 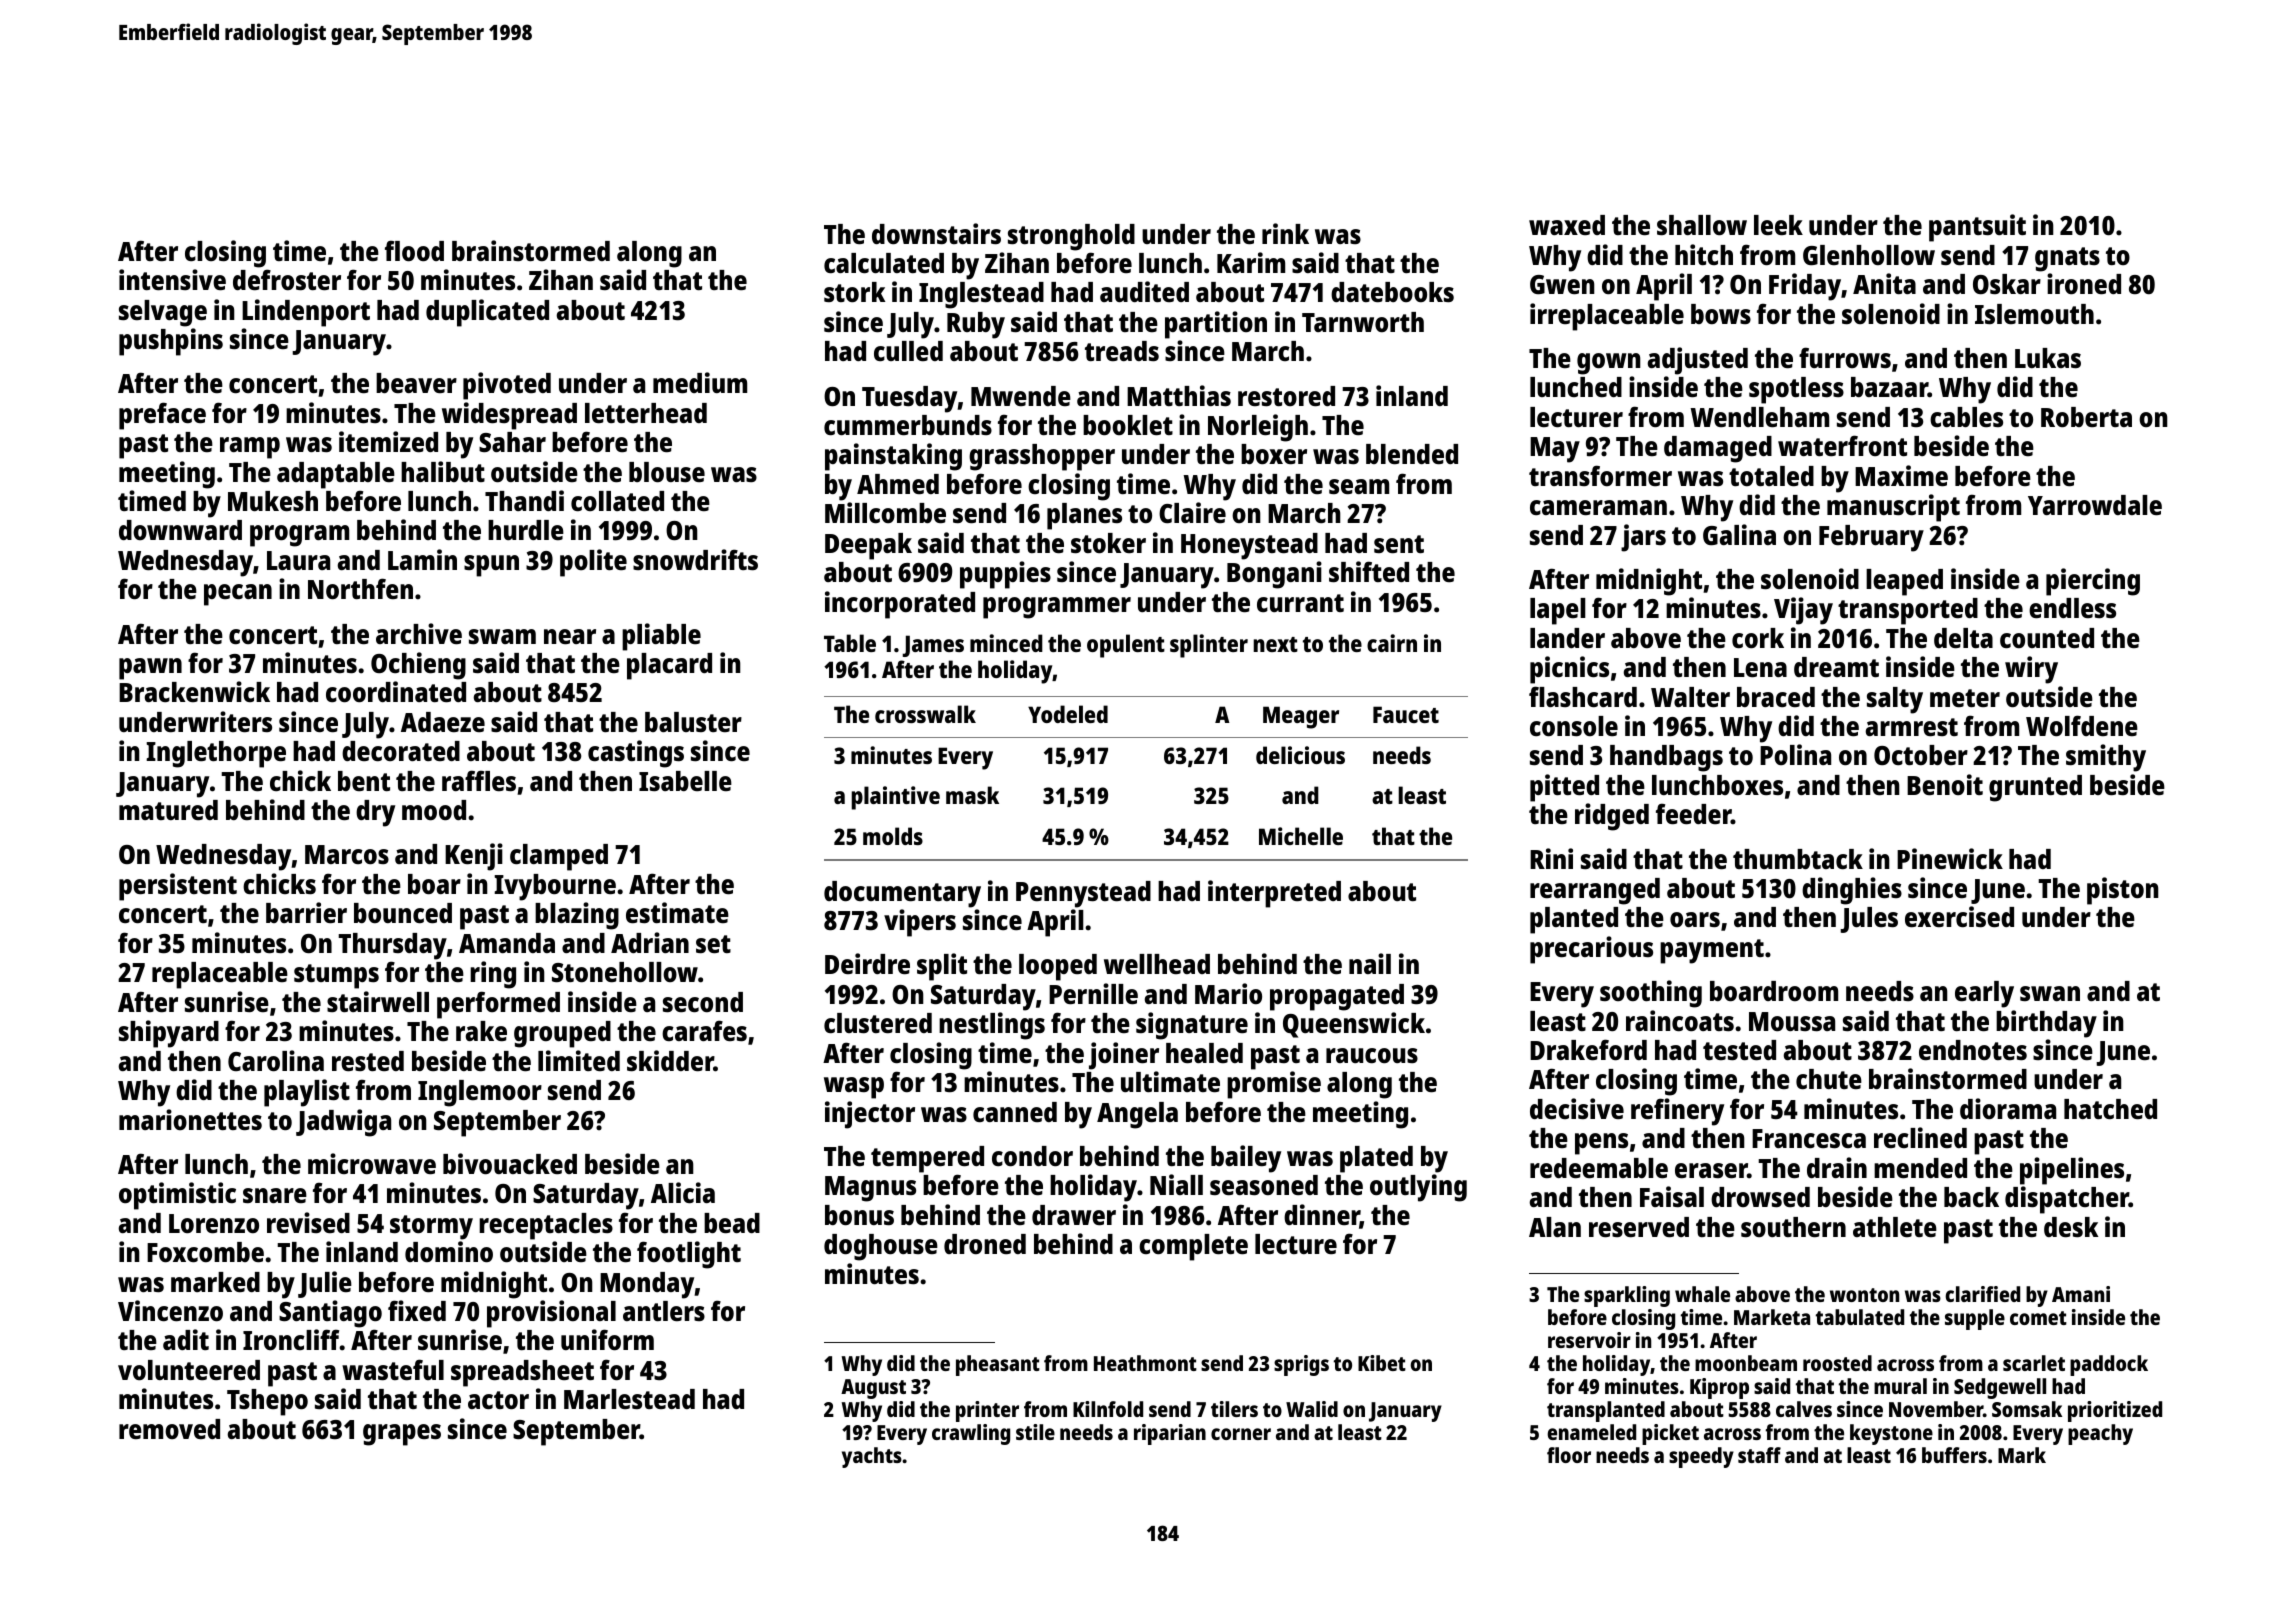 I want to click on shallow, so click(x=1702, y=225).
